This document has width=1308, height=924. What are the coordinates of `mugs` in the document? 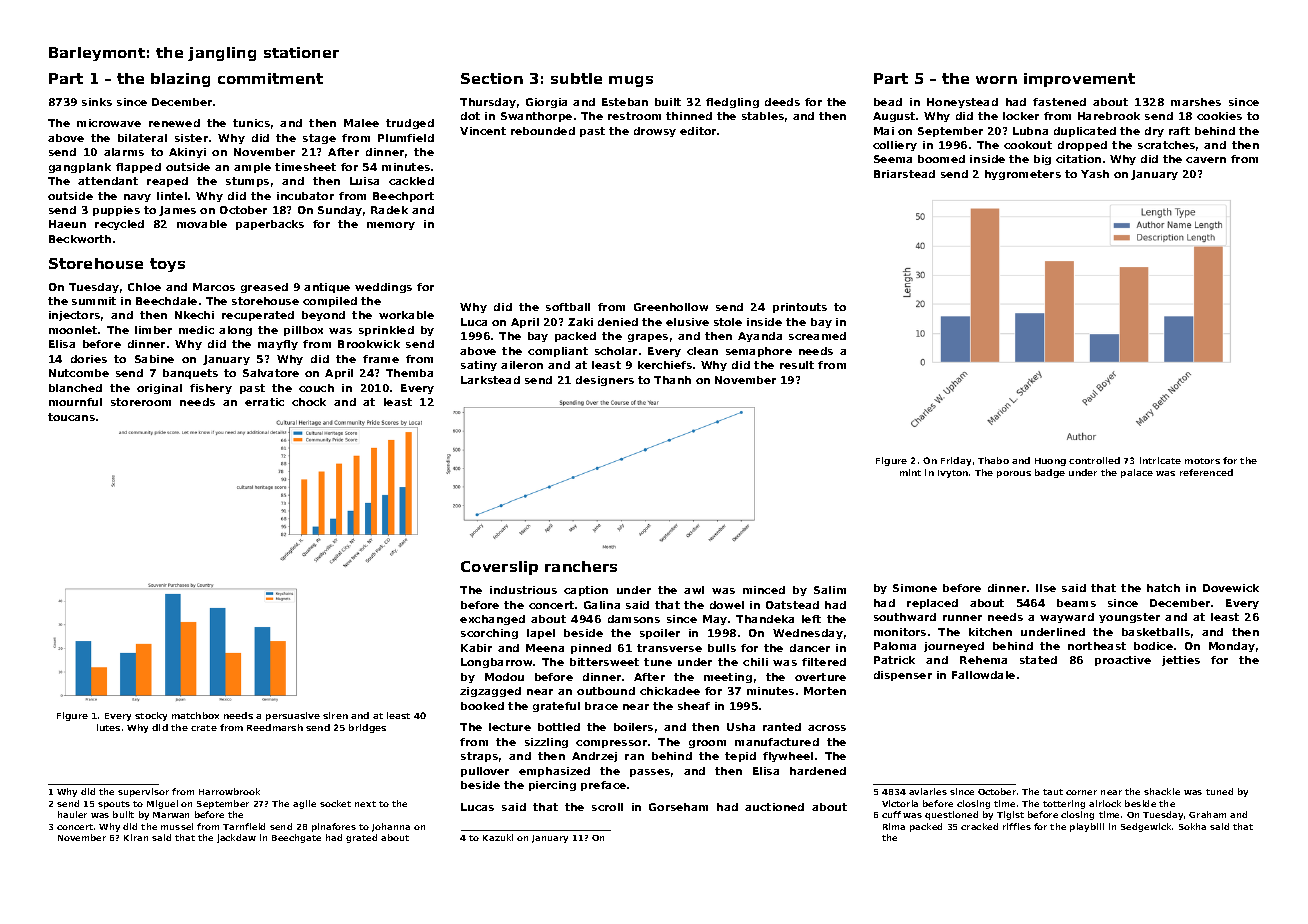 It's located at (631, 81).
